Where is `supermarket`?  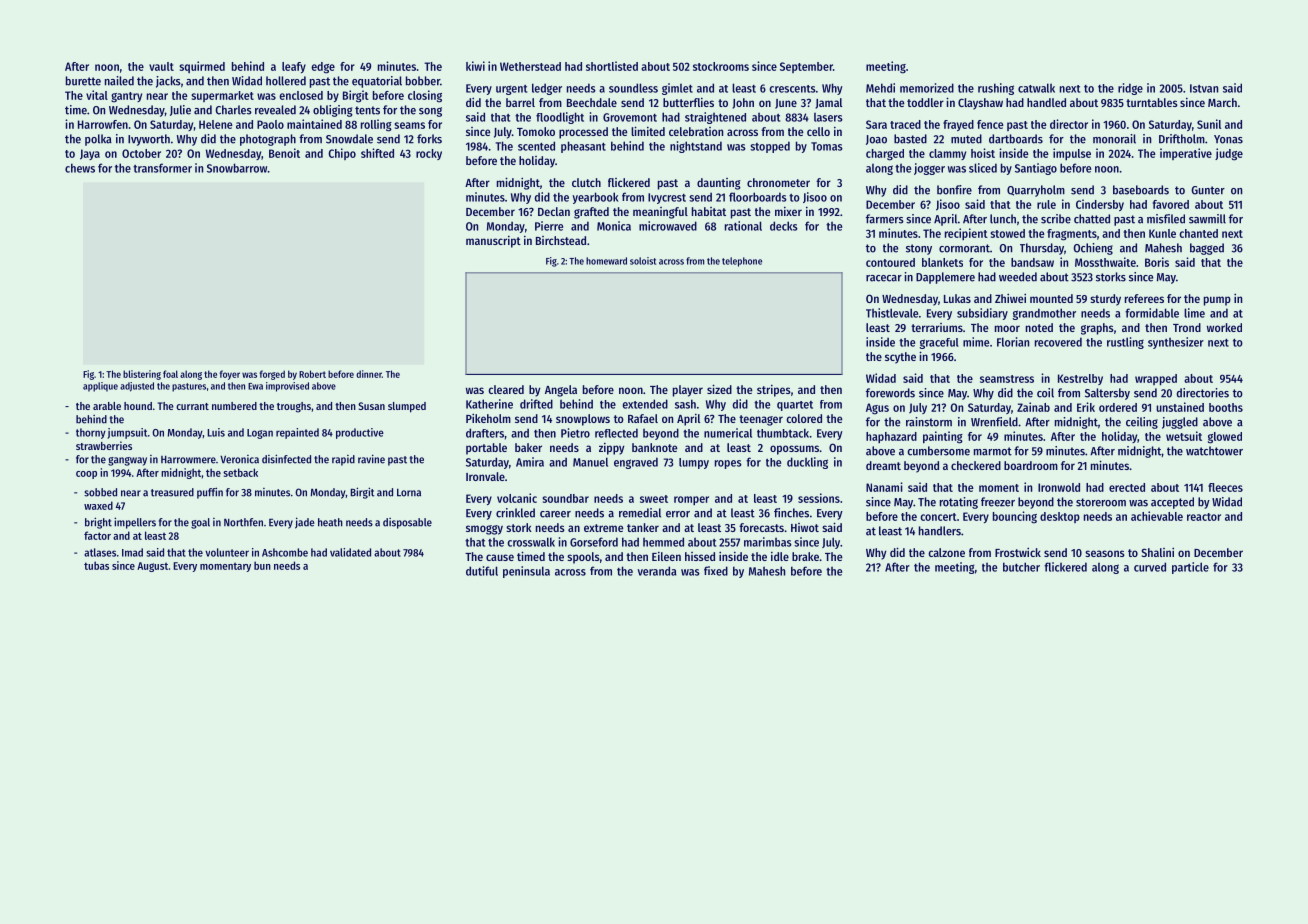
supermarket is located at coordinates (222, 96).
